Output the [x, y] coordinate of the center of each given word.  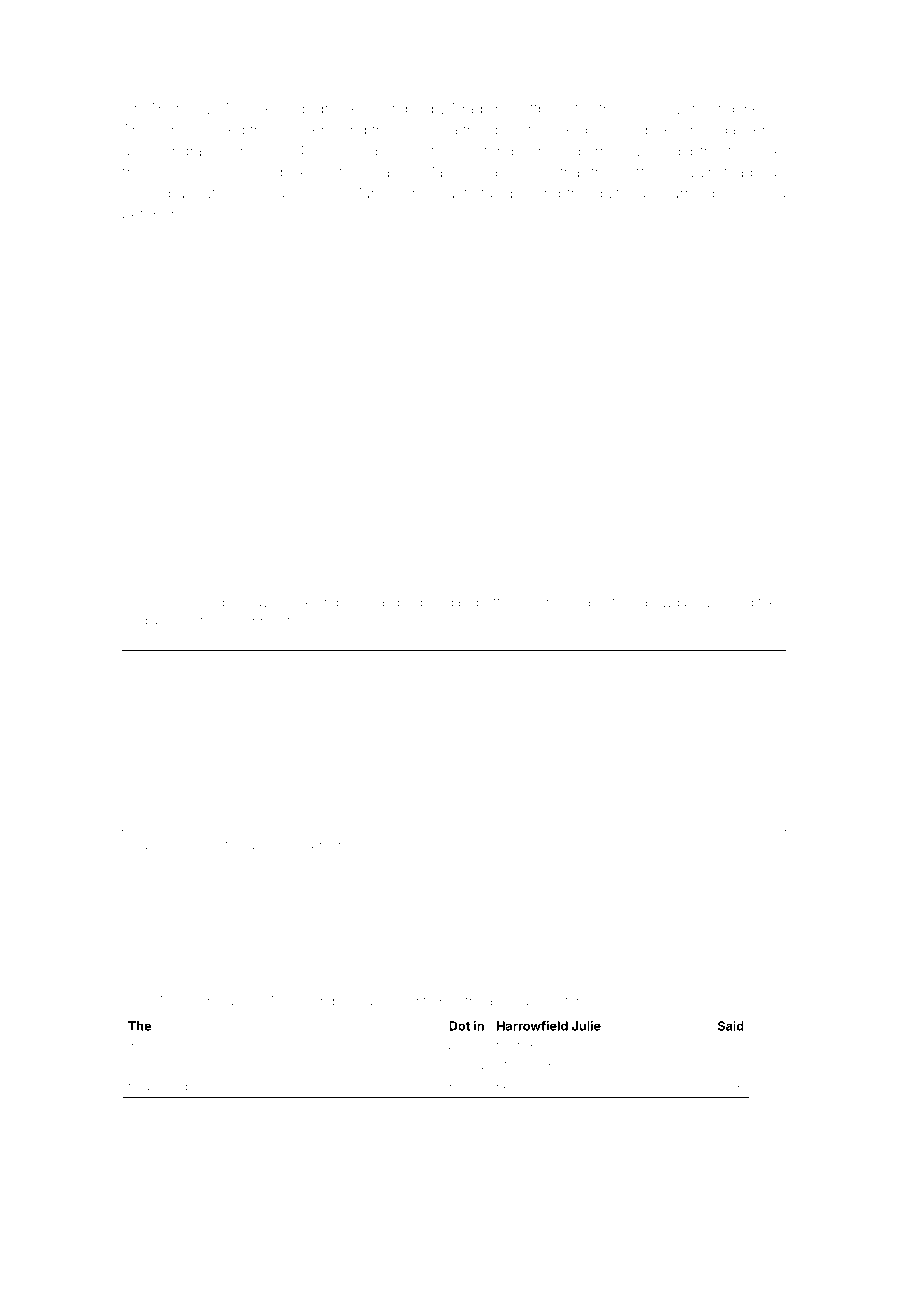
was [639, 194]
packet [596, 603]
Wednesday [233, 604]
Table [138, 1001]
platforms [503, 603]
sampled [397, 603]
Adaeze [248, 108]
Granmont [260, 620]
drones [200, 846]
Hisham [362, 1001]
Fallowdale [666, 602]
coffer [639, 172]
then [386, 130]
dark [459, 602]
